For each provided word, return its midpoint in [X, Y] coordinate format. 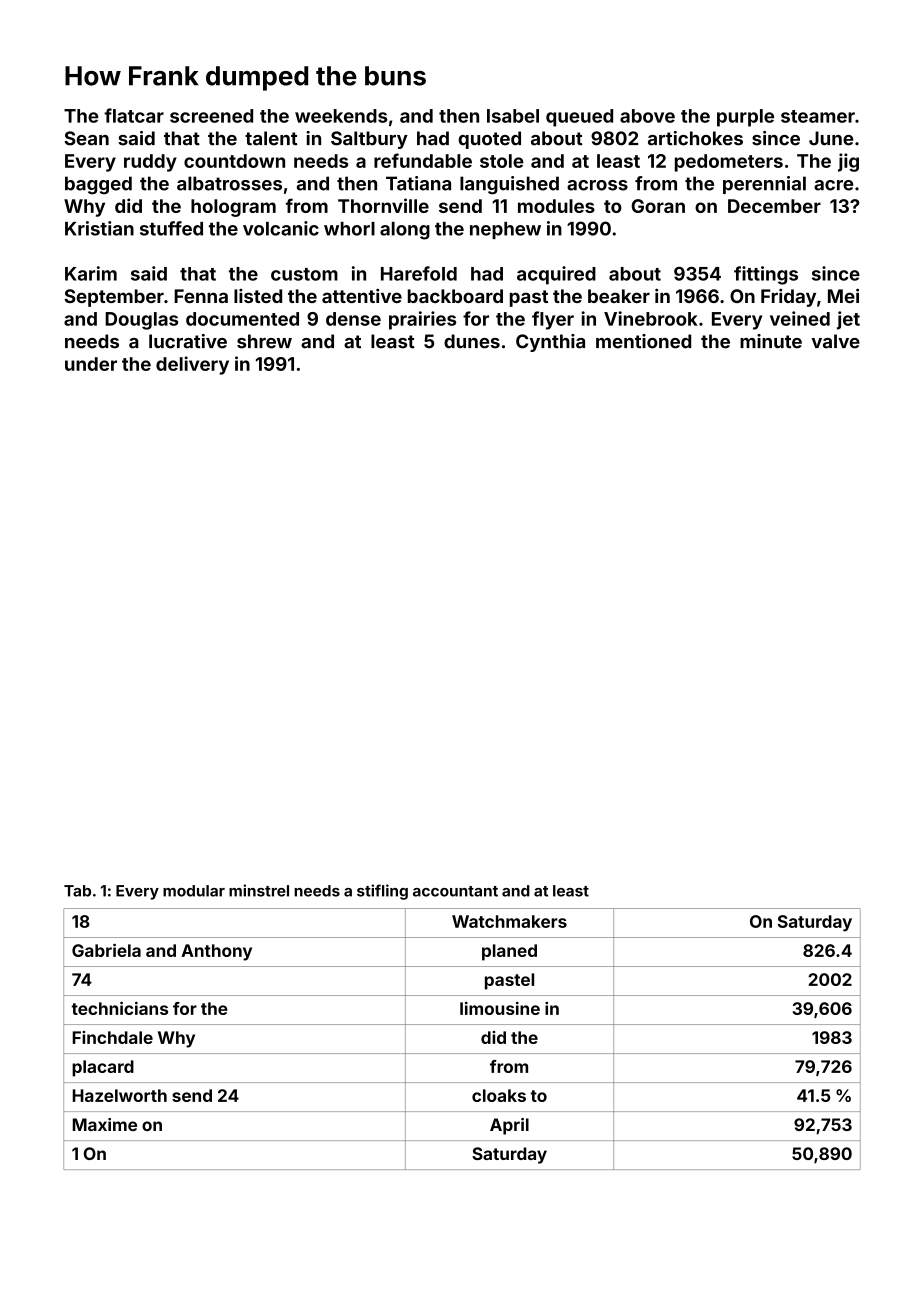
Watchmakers [509, 921]
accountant [455, 891]
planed [509, 952]
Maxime [105, 1124]
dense [353, 319]
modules [556, 206]
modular [194, 891]
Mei [843, 295]
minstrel [259, 890]
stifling [382, 892]
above [647, 116]
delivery [192, 365]
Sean [86, 138]
